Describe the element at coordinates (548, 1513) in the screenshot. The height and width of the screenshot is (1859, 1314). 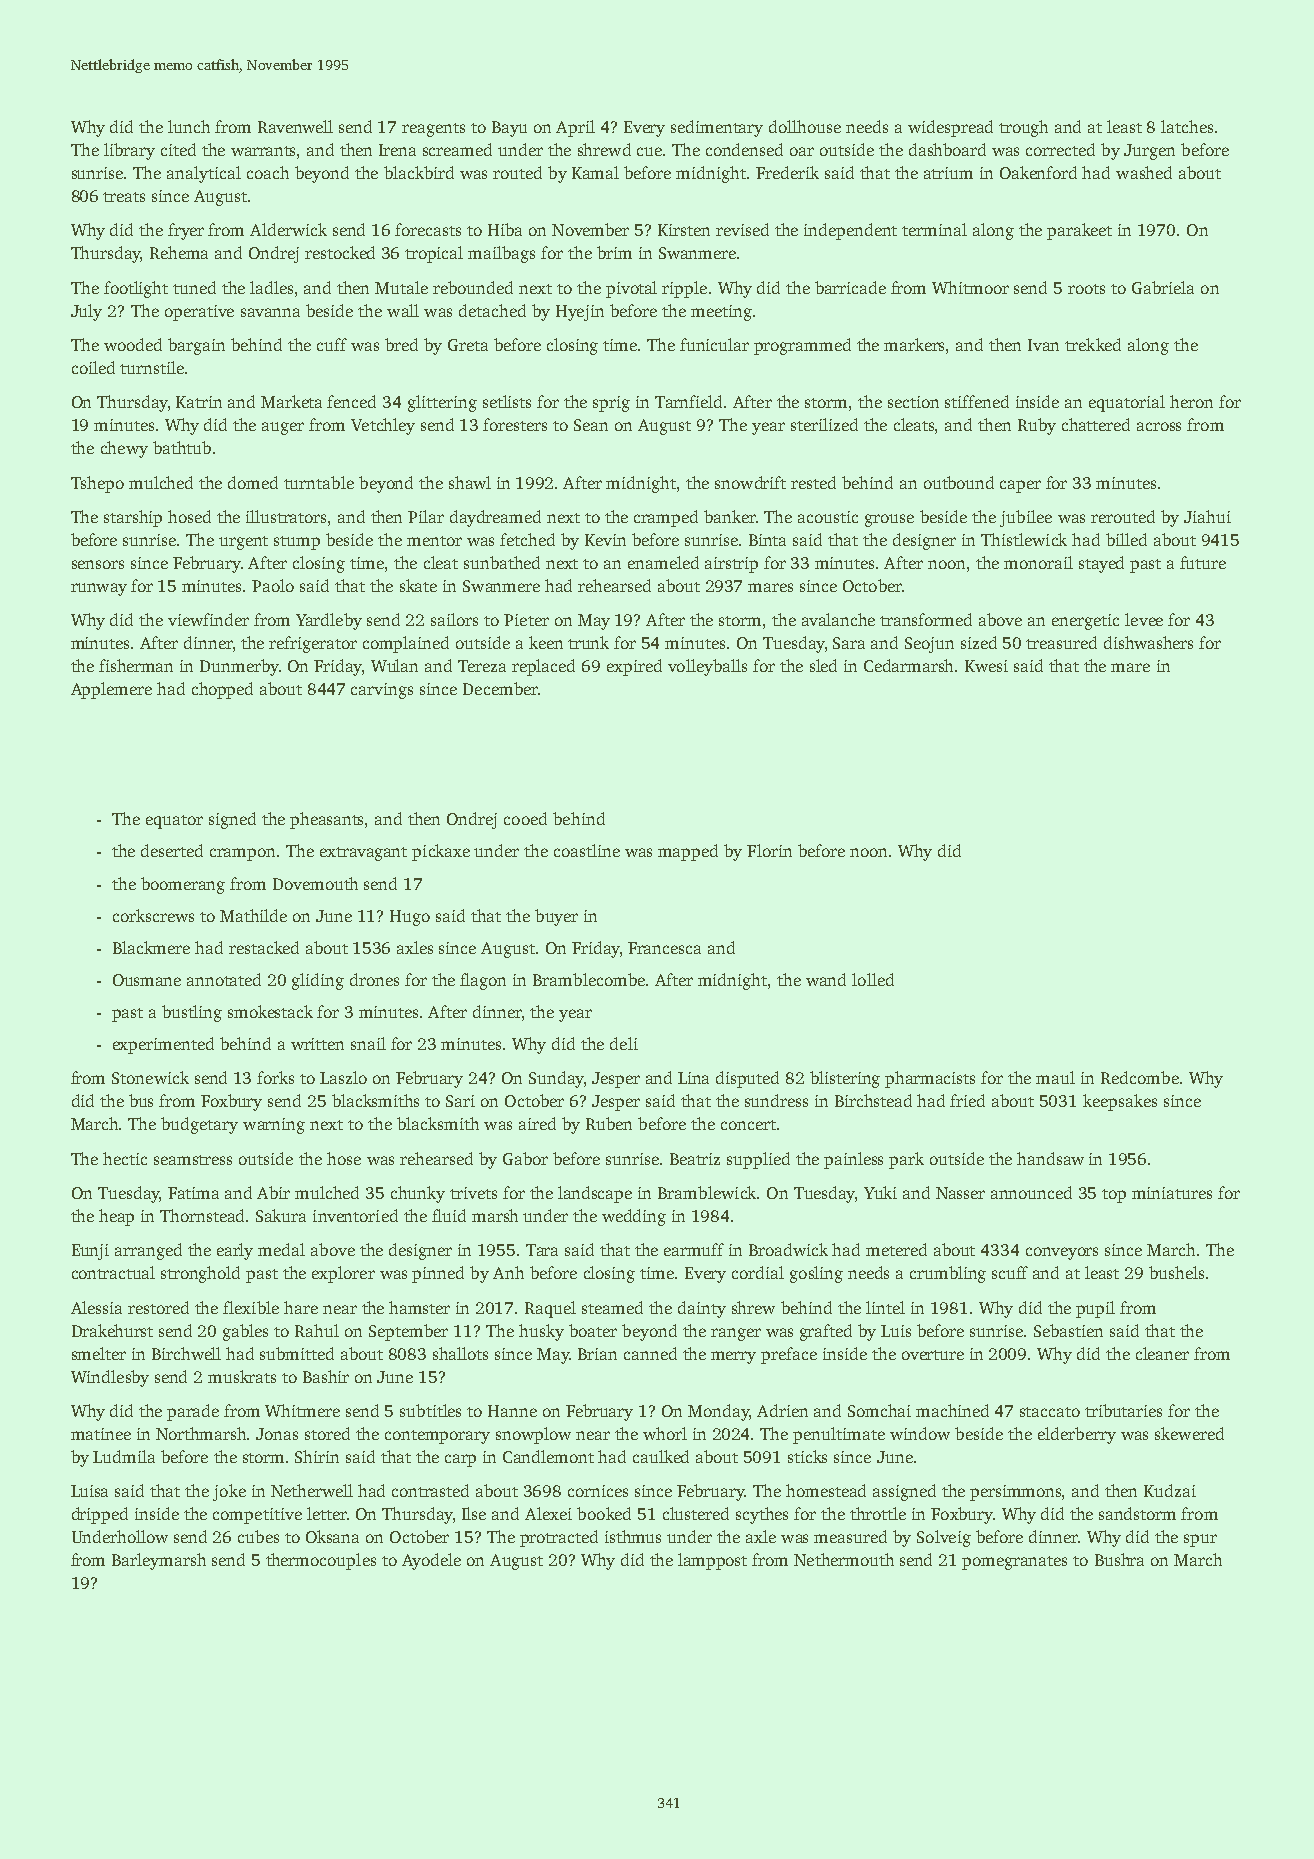
I see `Alexei` at that location.
